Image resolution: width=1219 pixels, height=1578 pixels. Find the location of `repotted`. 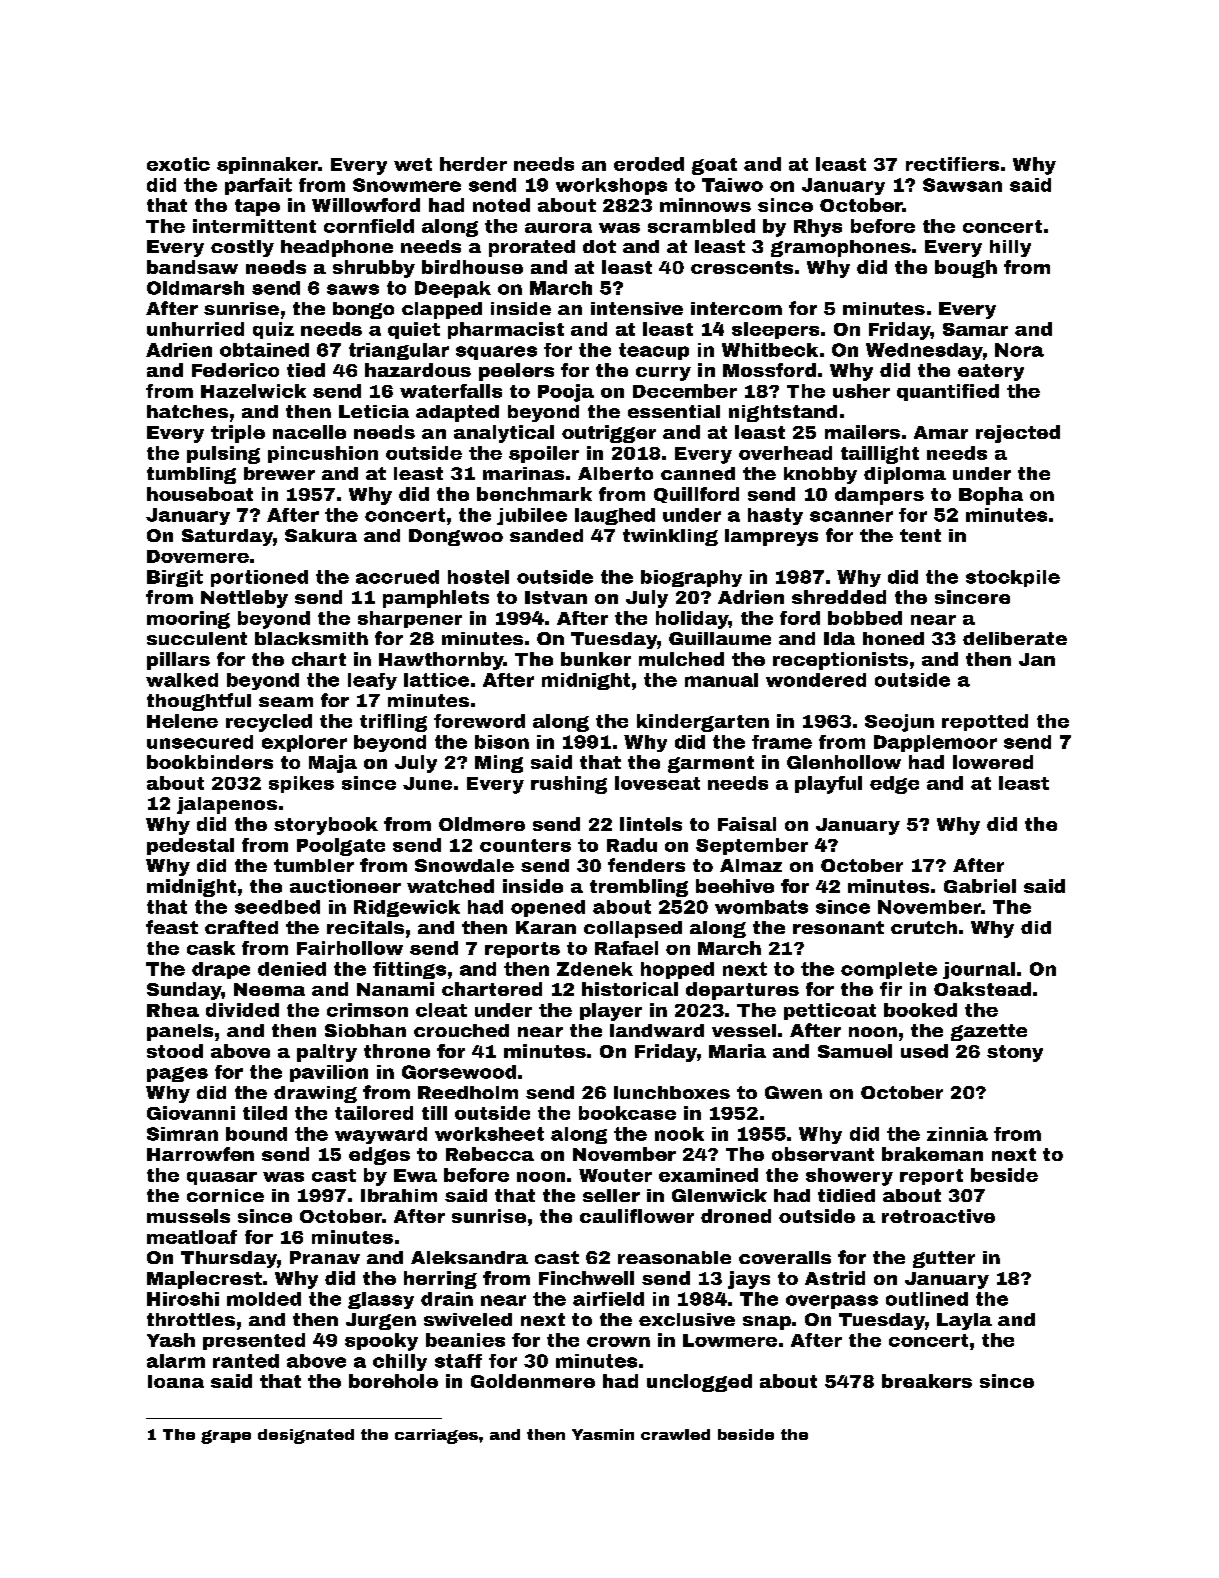

repotted is located at coordinates (985, 722).
